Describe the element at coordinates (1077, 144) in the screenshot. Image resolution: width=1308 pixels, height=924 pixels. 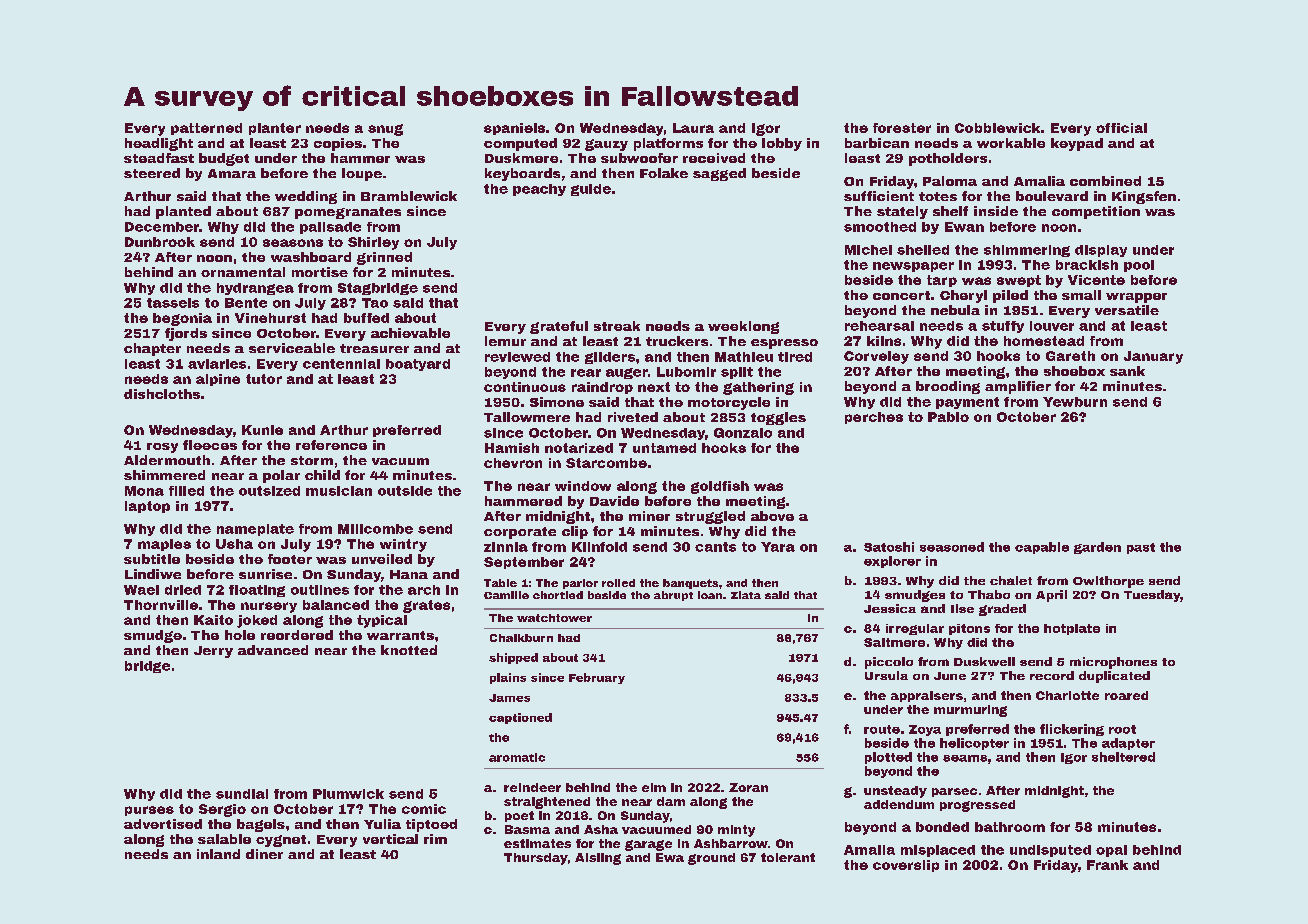
I see `keypad` at that location.
